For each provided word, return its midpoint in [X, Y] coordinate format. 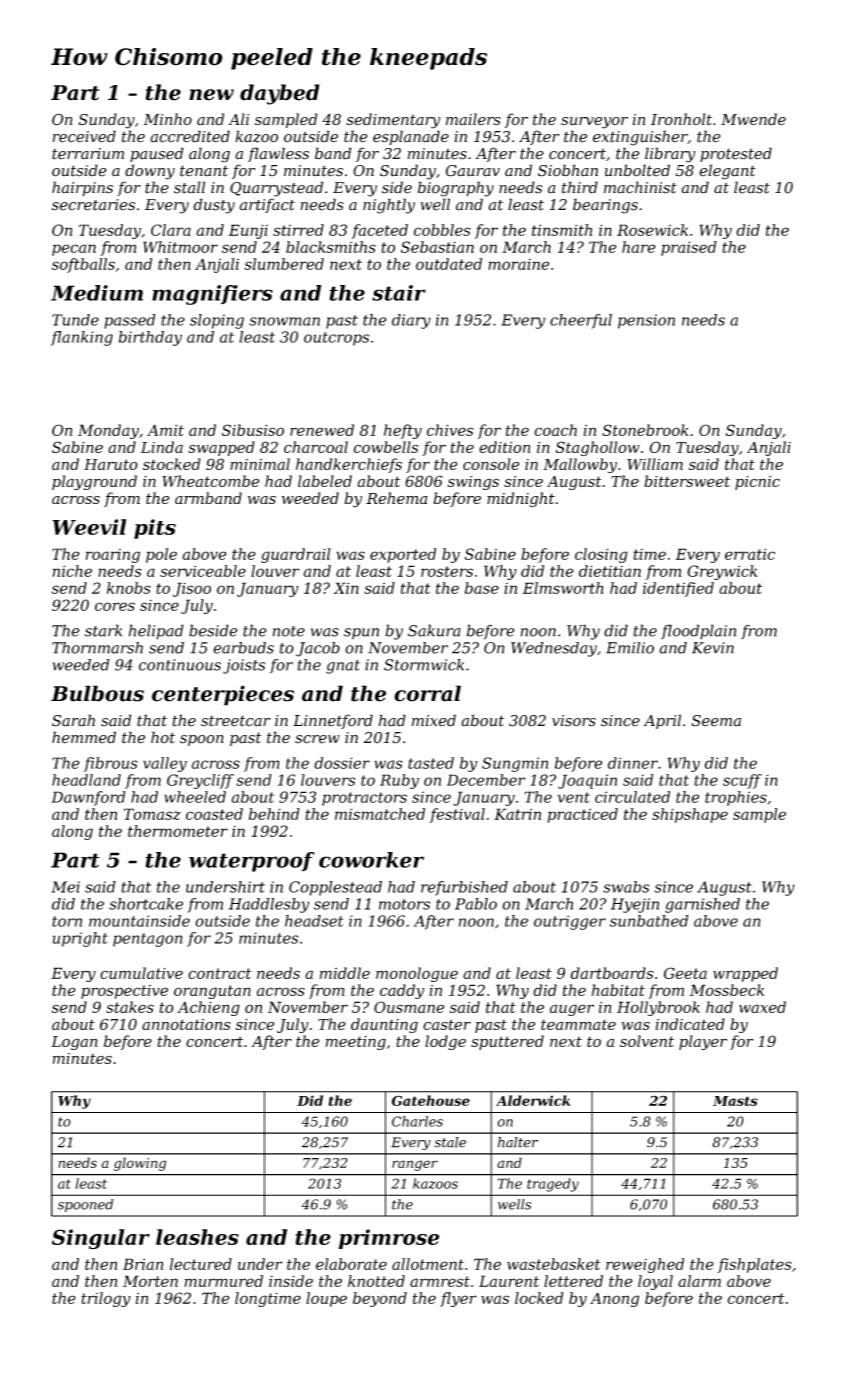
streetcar [236, 721]
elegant [727, 172]
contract [219, 973]
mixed [434, 720]
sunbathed [649, 921]
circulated [632, 797]
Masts [735, 1101]
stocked [172, 464]
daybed [280, 94]
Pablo [476, 904]
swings [473, 483]
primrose [389, 1239]
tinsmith [562, 230]
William [655, 464]
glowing [140, 1164]
